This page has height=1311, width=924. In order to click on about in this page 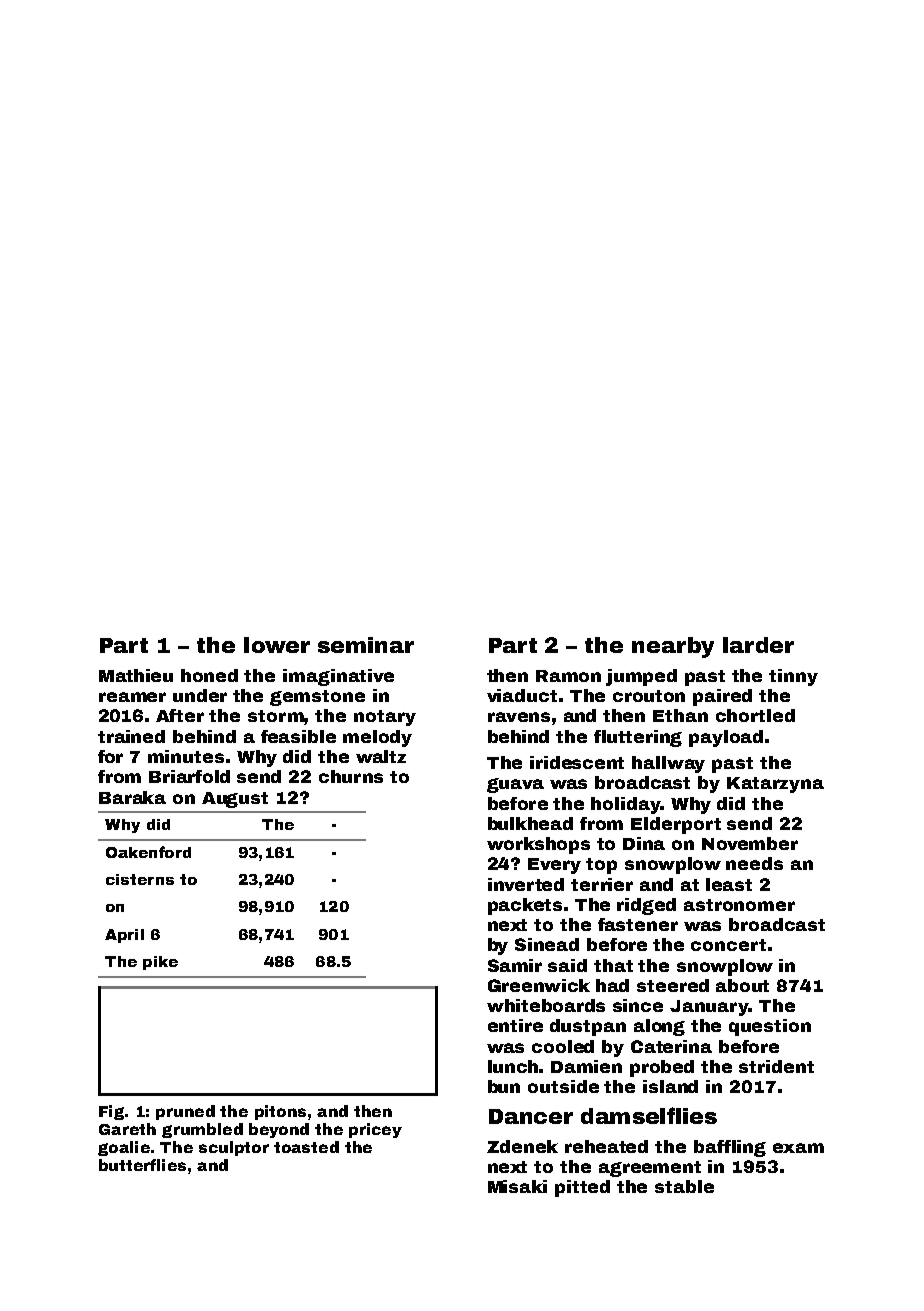, I will do `click(742, 985)`.
